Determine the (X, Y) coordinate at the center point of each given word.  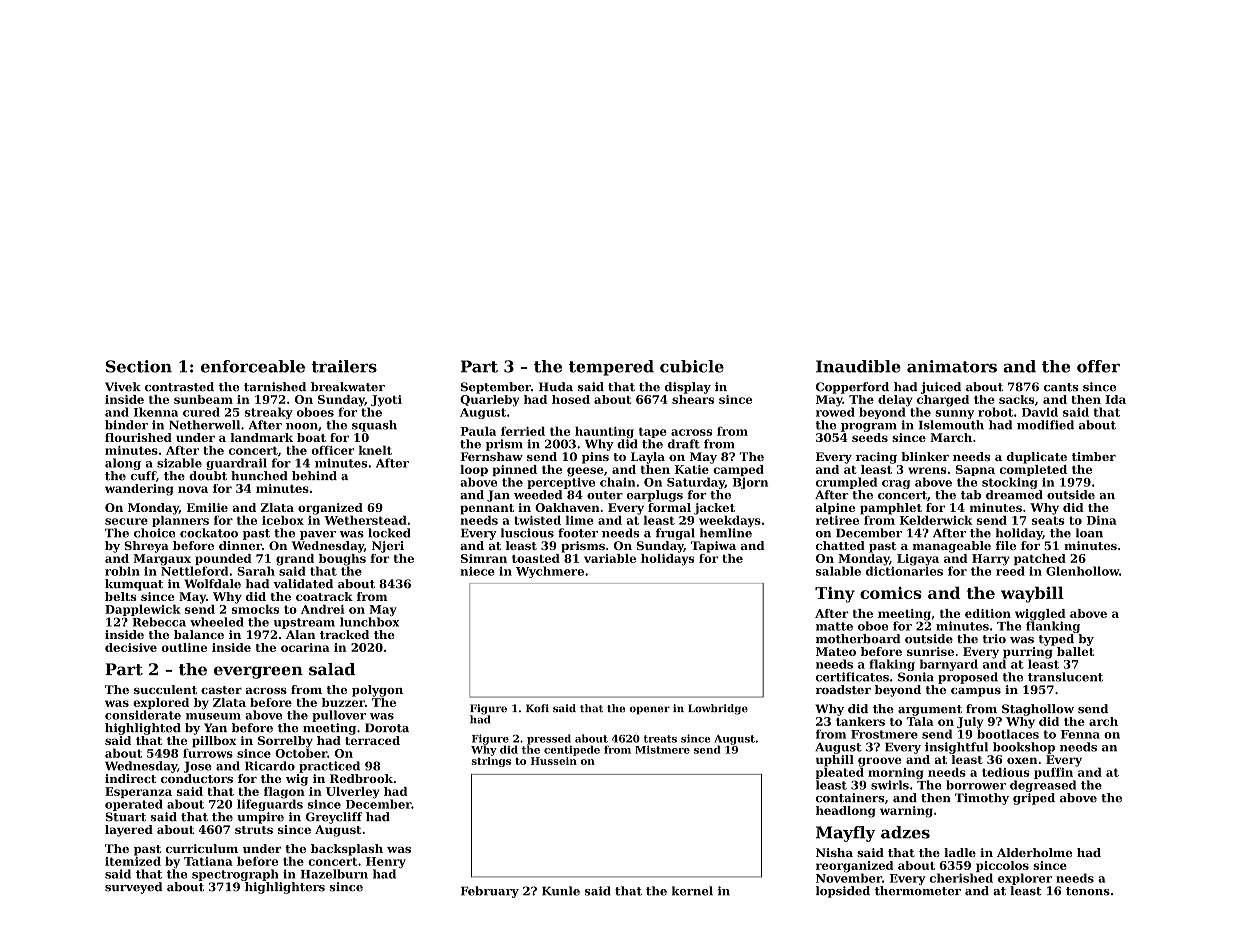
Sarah (256, 571)
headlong (845, 812)
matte (834, 626)
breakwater (348, 387)
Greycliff (334, 818)
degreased (1043, 786)
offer (1098, 366)
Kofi (537, 708)
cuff (143, 476)
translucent (1065, 677)
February (490, 892)
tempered (611, 368)
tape (653, 432)
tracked (344, 634)
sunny (954, 414)
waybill (1032, 594)
